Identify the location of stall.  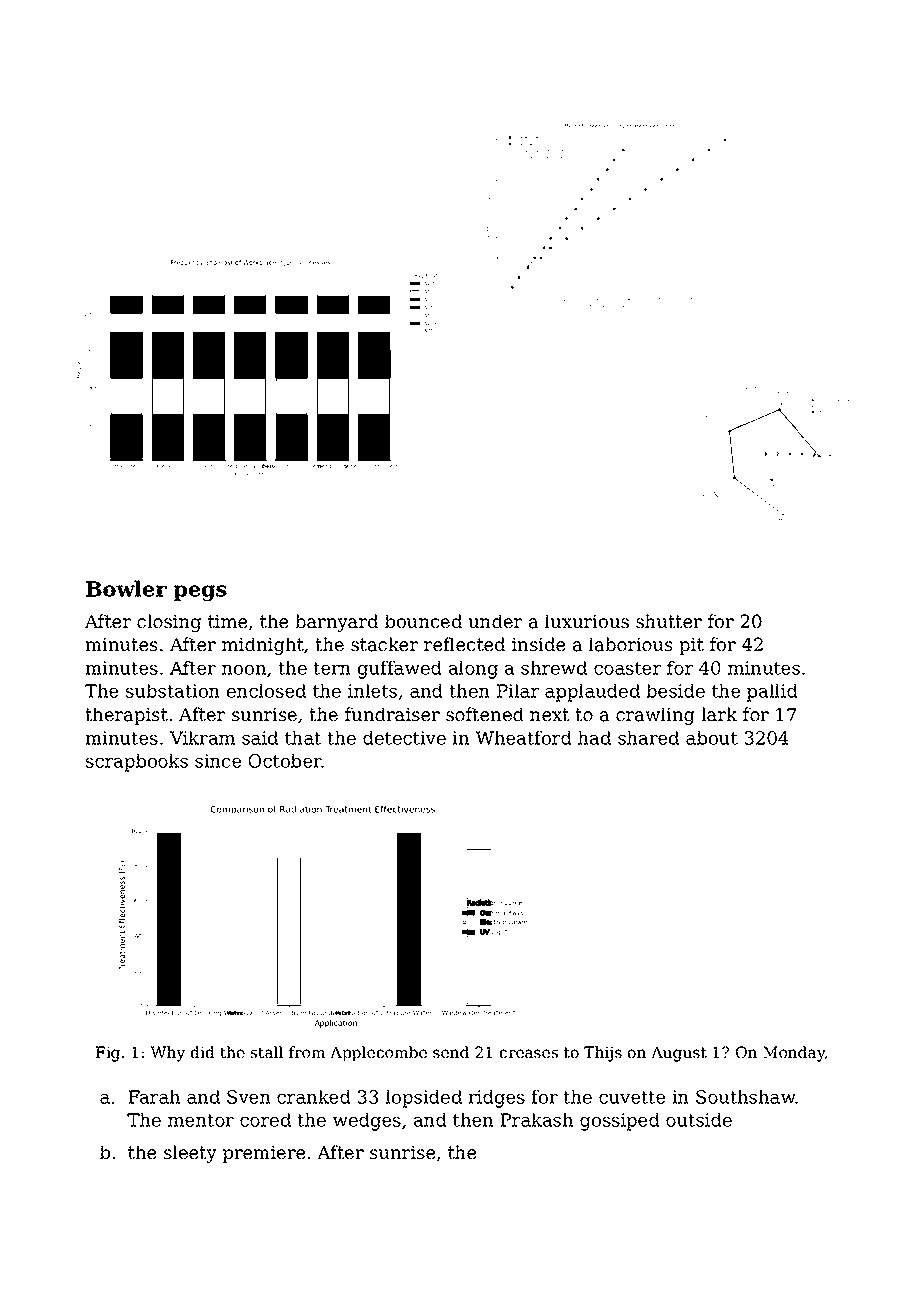
(267, 1052).
